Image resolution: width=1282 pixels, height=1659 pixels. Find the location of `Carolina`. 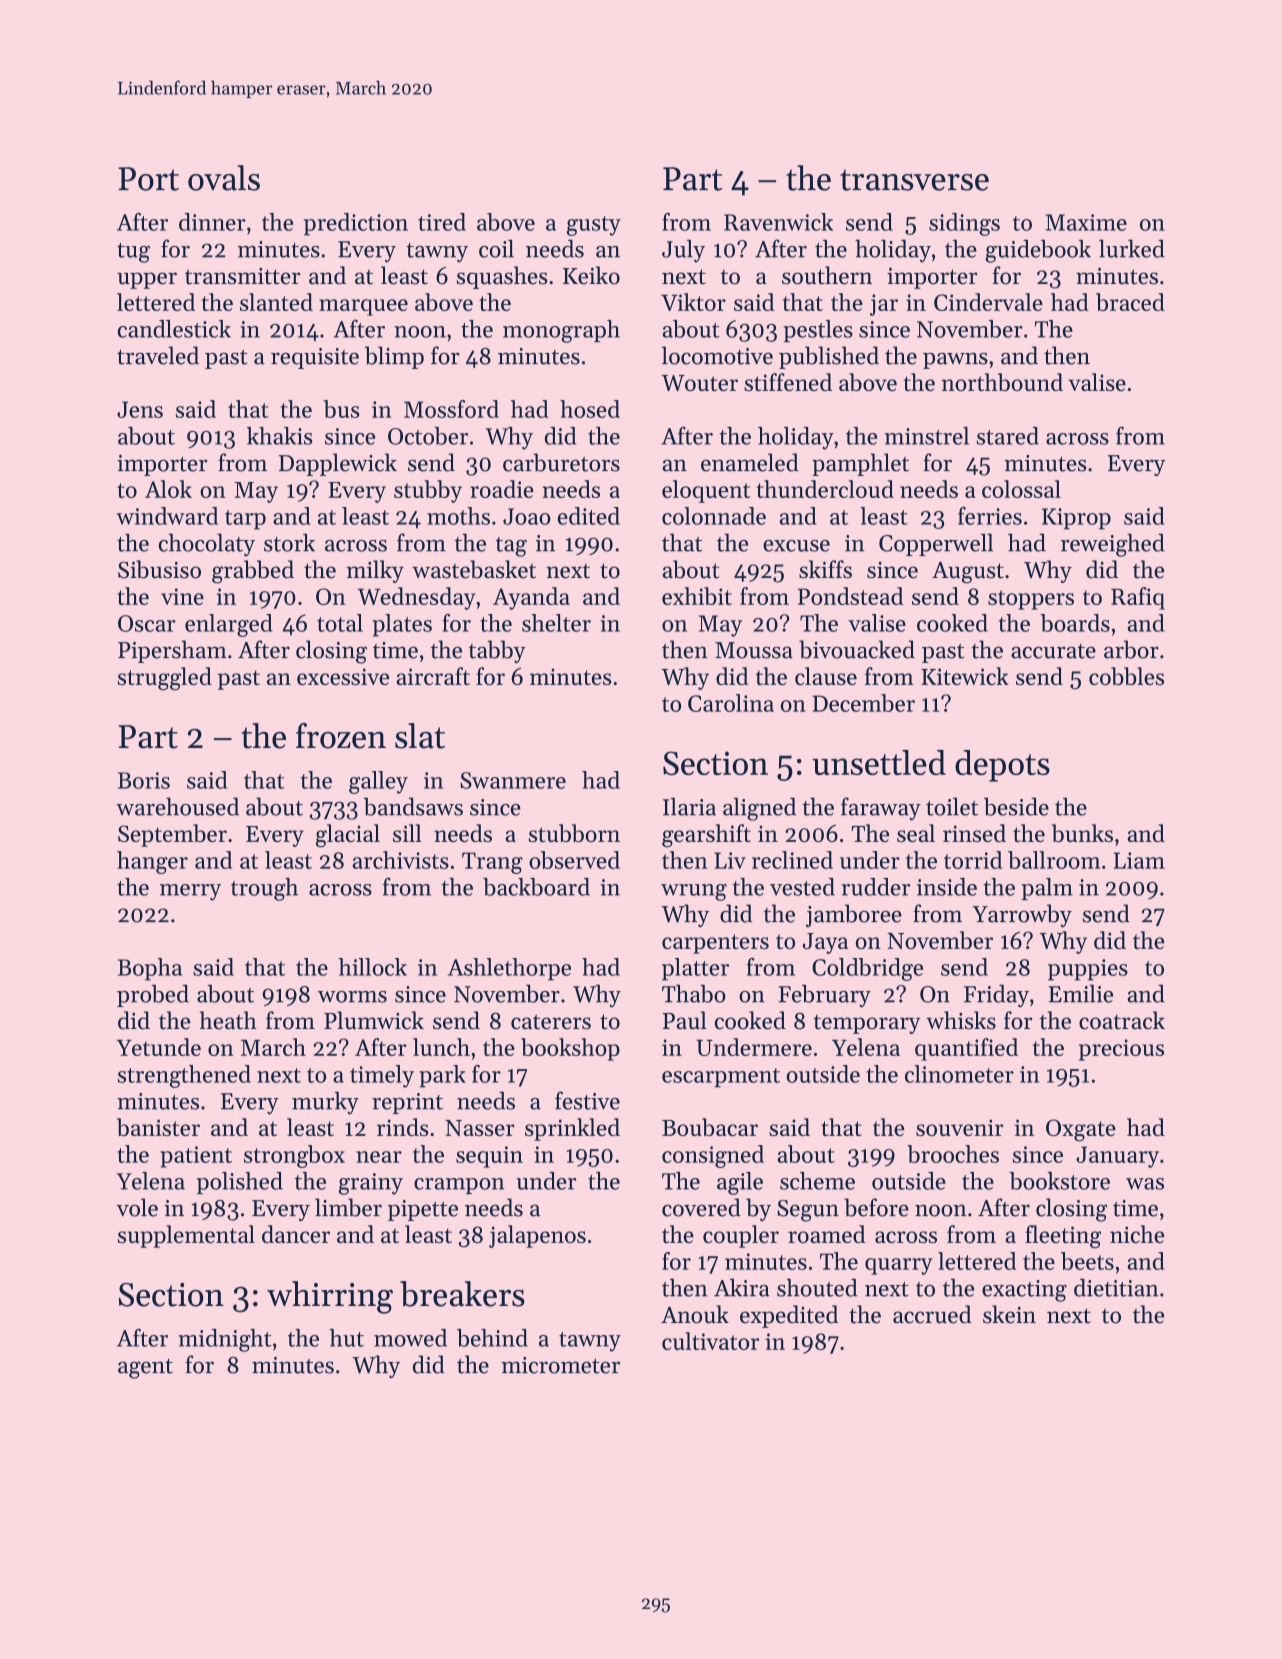

Carolina is located at coordinates (731, 703).
